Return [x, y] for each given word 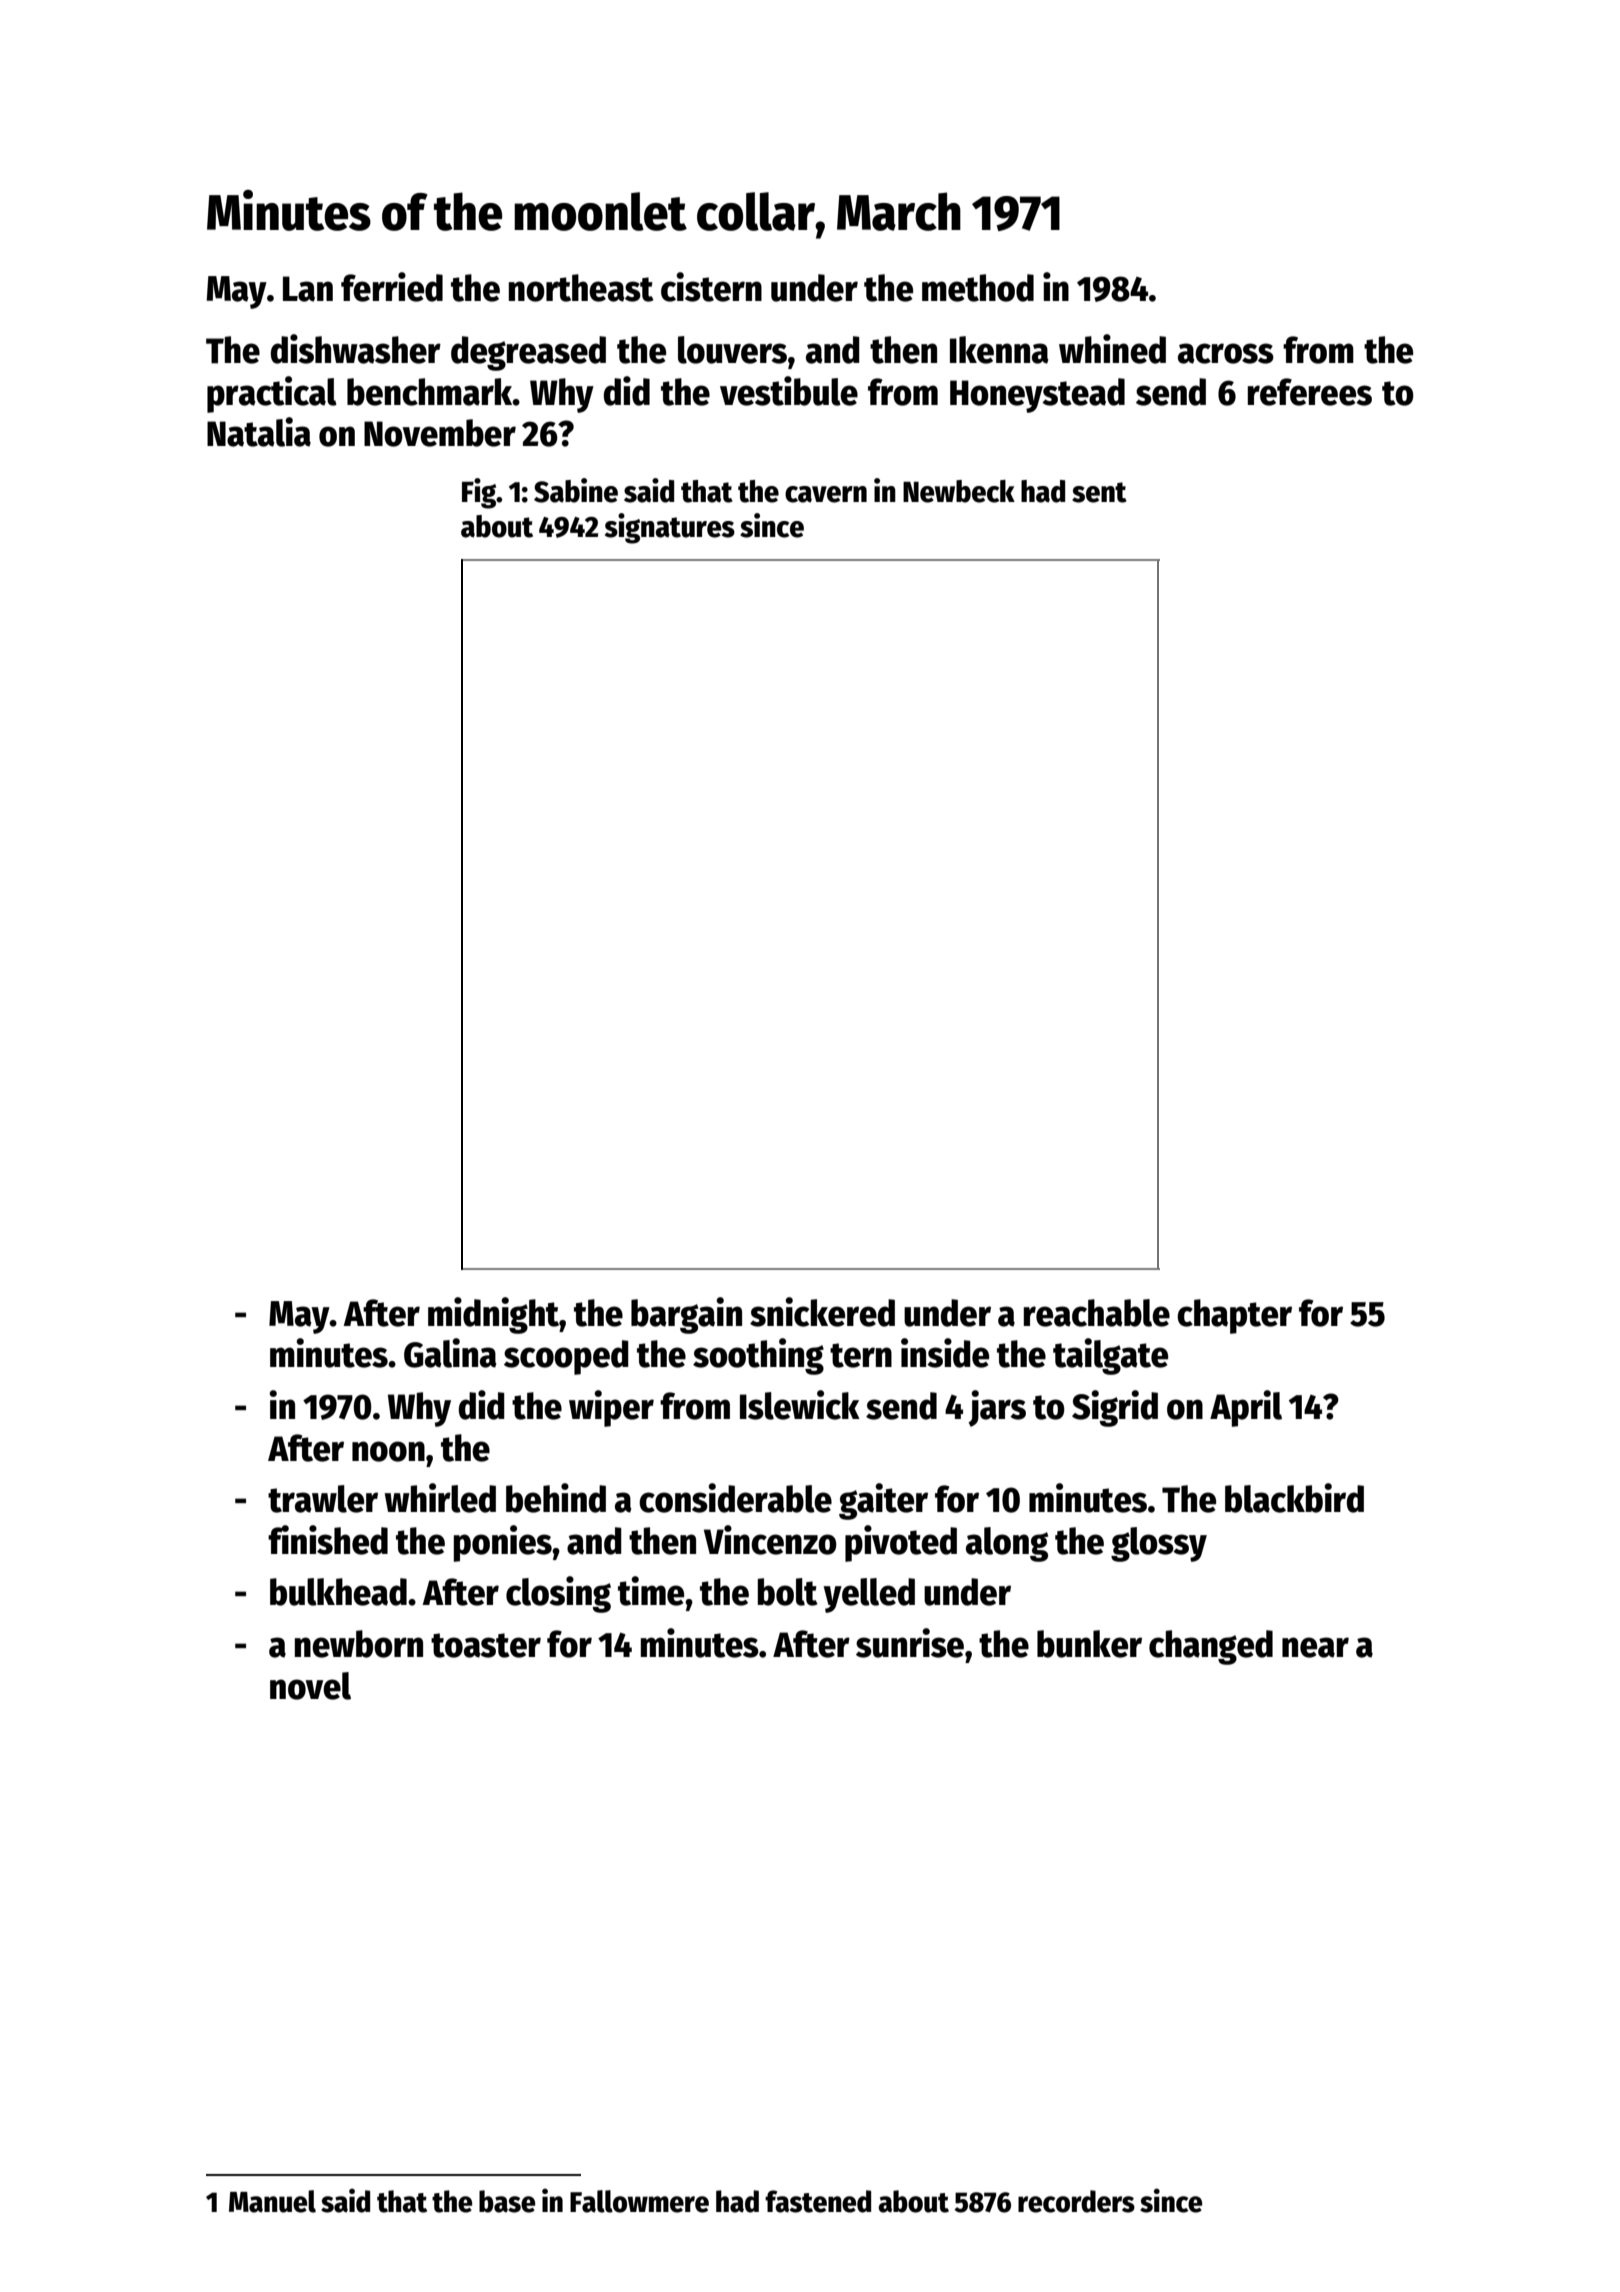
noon [388, 1451]
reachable [1097, 1313]
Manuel [272, 2201]
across [1226, 353]
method [978, 288]
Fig [479, 493]
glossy [1159, 1544]
